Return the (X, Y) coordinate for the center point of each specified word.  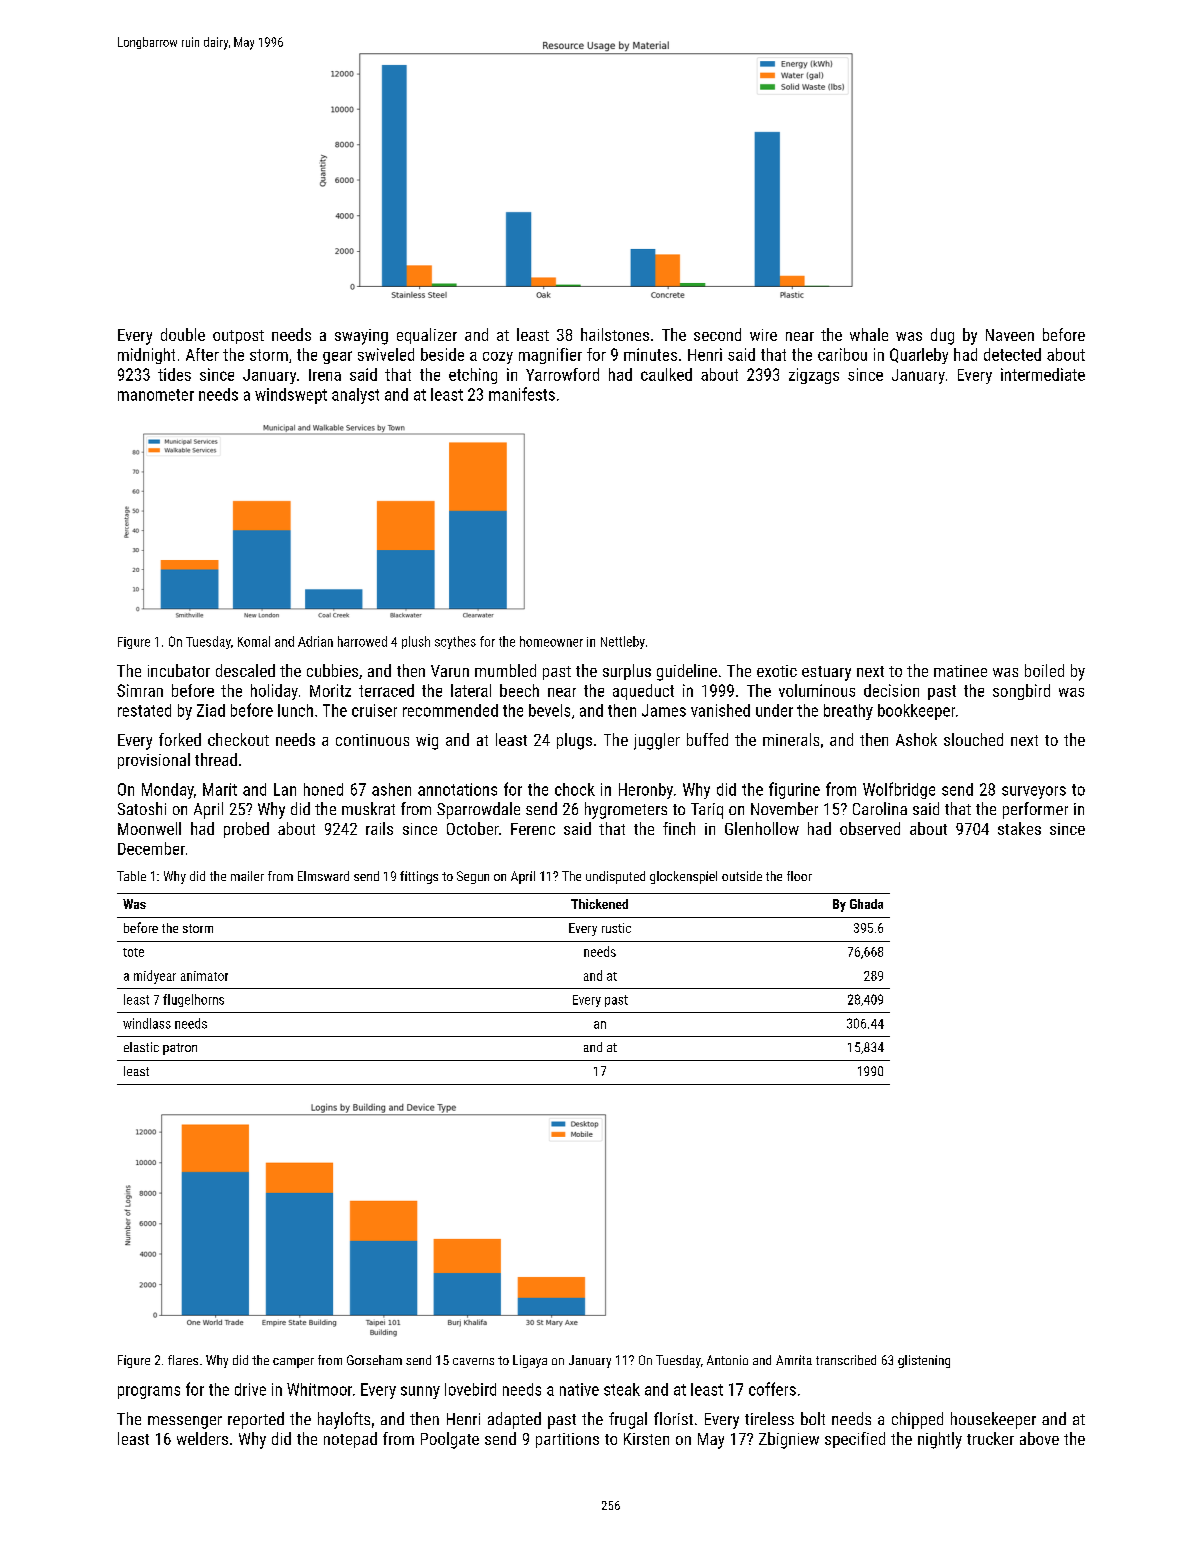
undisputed (615, 877)
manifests (522, 394)
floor (799, 876)
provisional (154, 761)
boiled (1044, 670)
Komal (254, 641)
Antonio (727, 1360)
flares (183, 1360)
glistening (924, 1361)
